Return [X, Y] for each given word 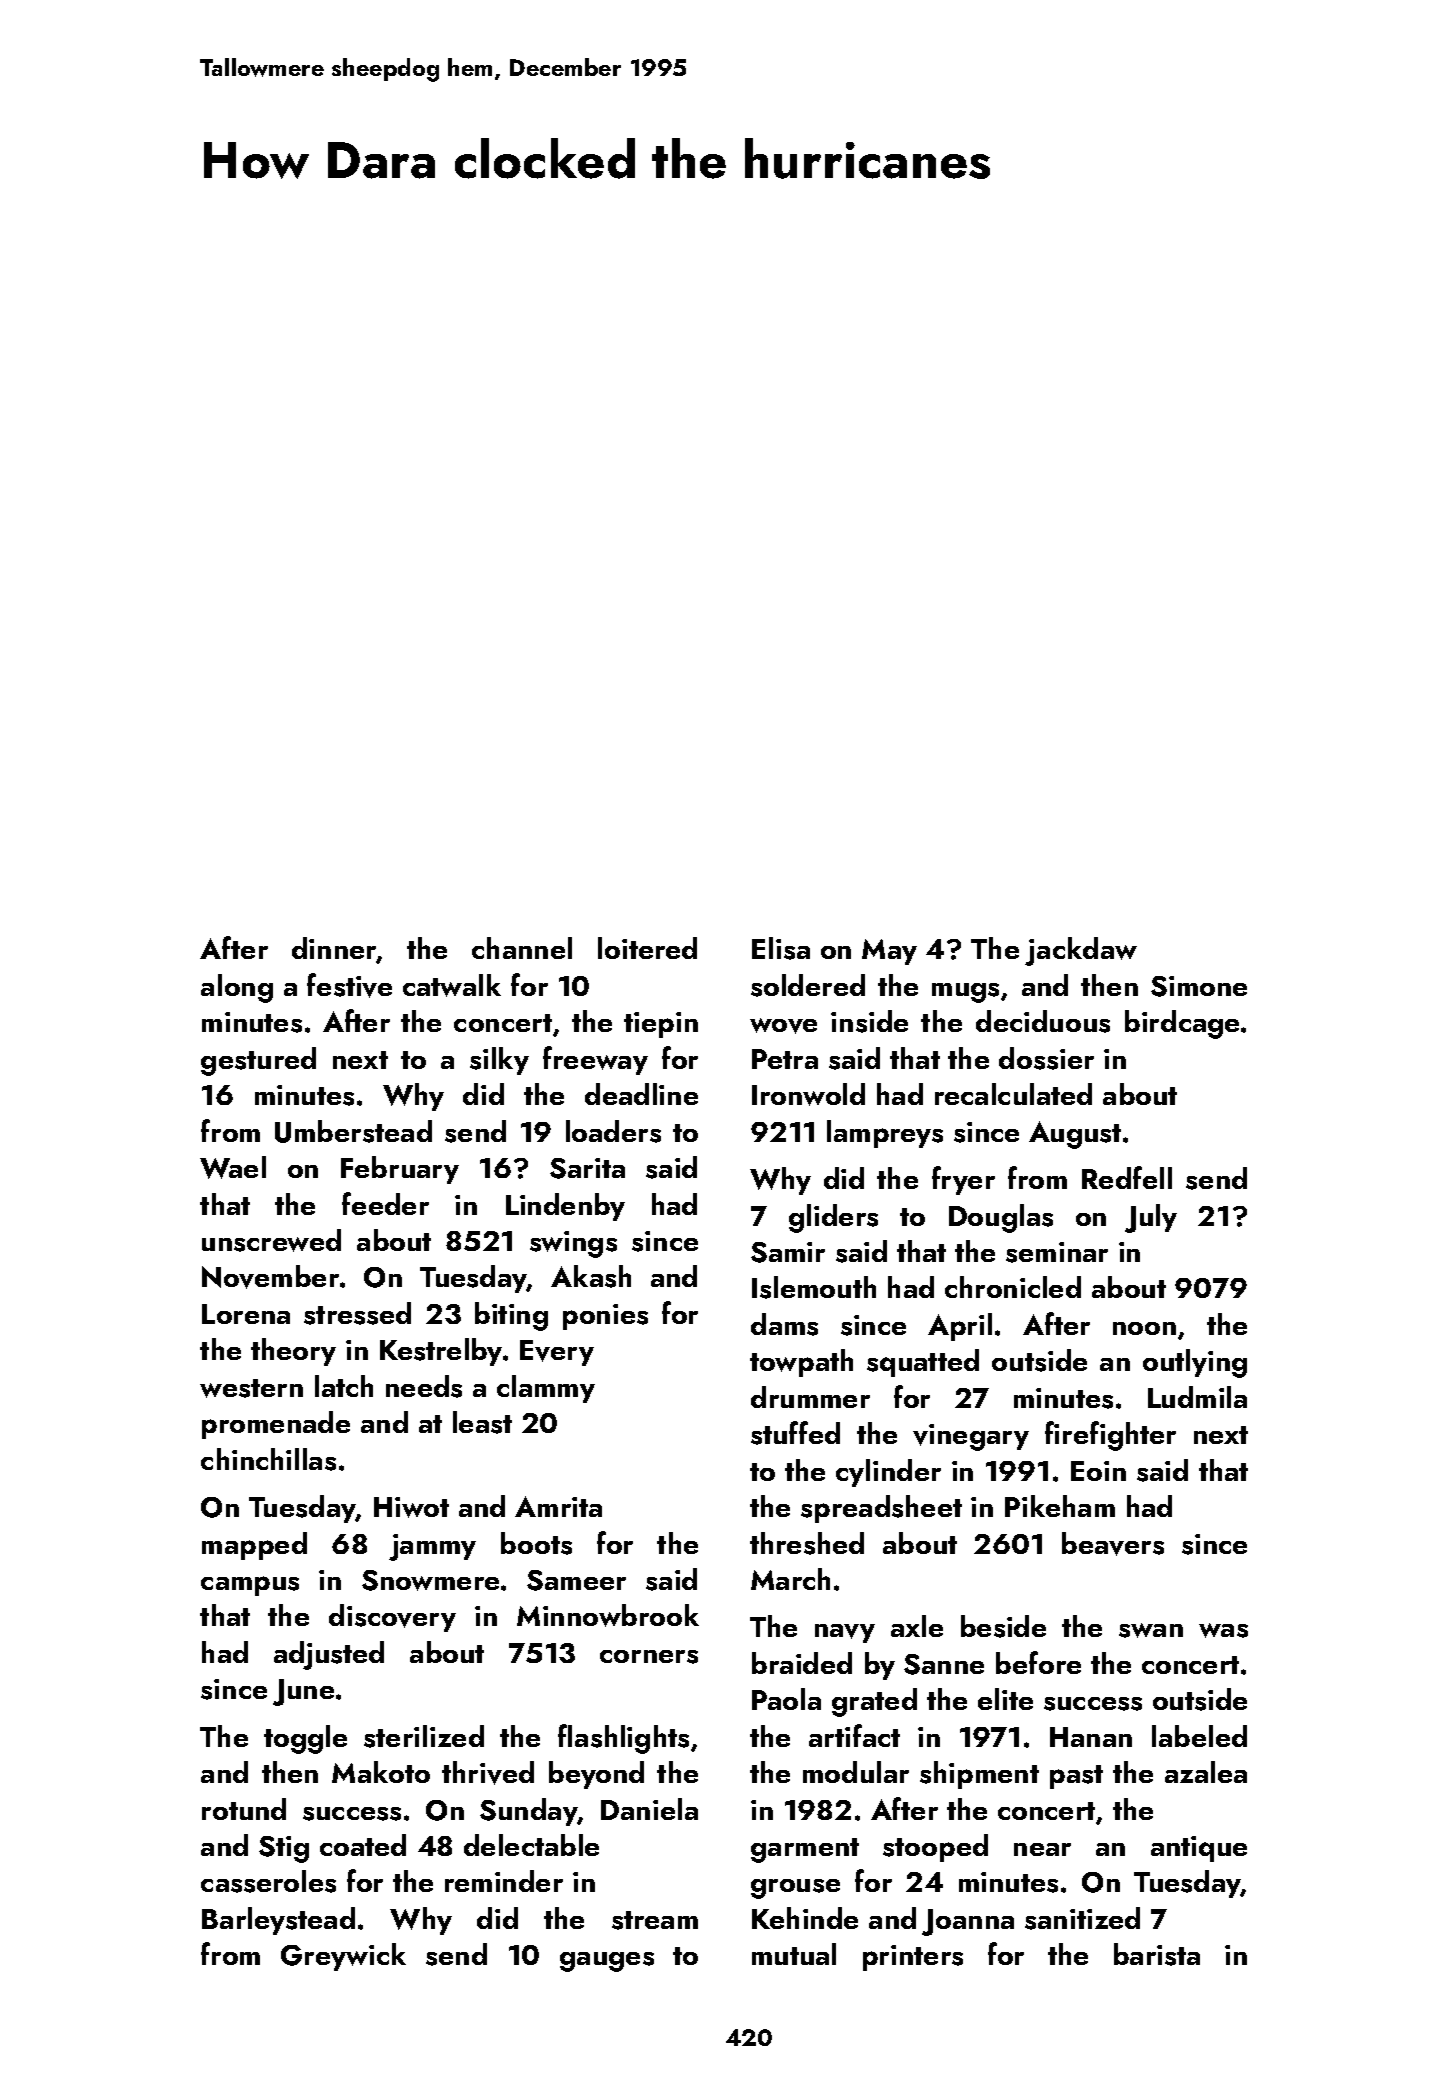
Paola [786, 1699]
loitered [647, 948]
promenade [276, 1425]
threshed [807, 1543]
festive [349, 985]
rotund [244, 1809]
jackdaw [1081, 951]
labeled [1199, 1736]
